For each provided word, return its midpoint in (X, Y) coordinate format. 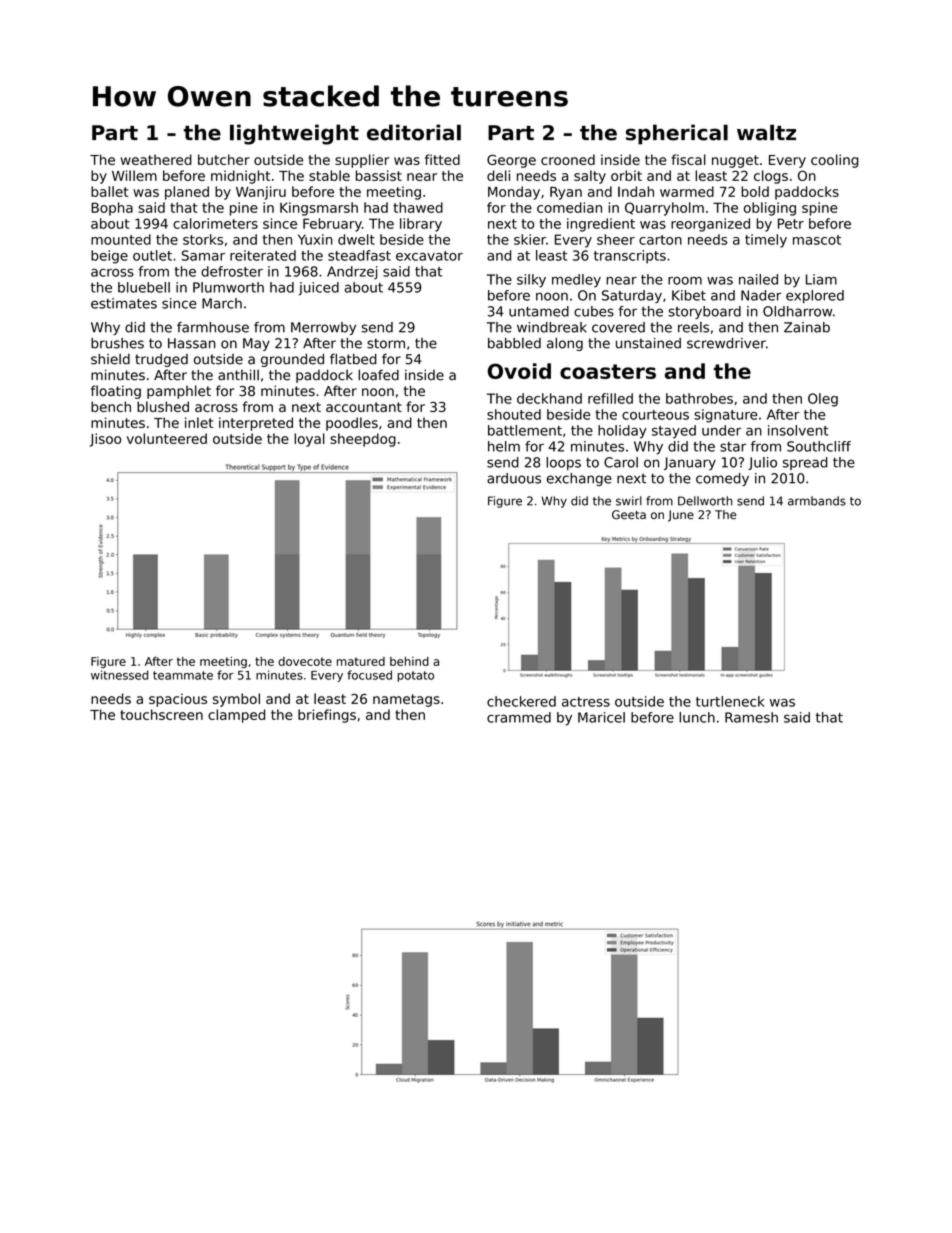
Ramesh (751, 717)
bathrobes (699, 398)
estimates (124, 303)
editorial (414, 132)
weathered (156, 159)
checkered (521, 701)
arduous (514, 478)
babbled (514, 343)
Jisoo (105, 440)
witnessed (119, 675)
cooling (834, 161)
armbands (817, 501)
